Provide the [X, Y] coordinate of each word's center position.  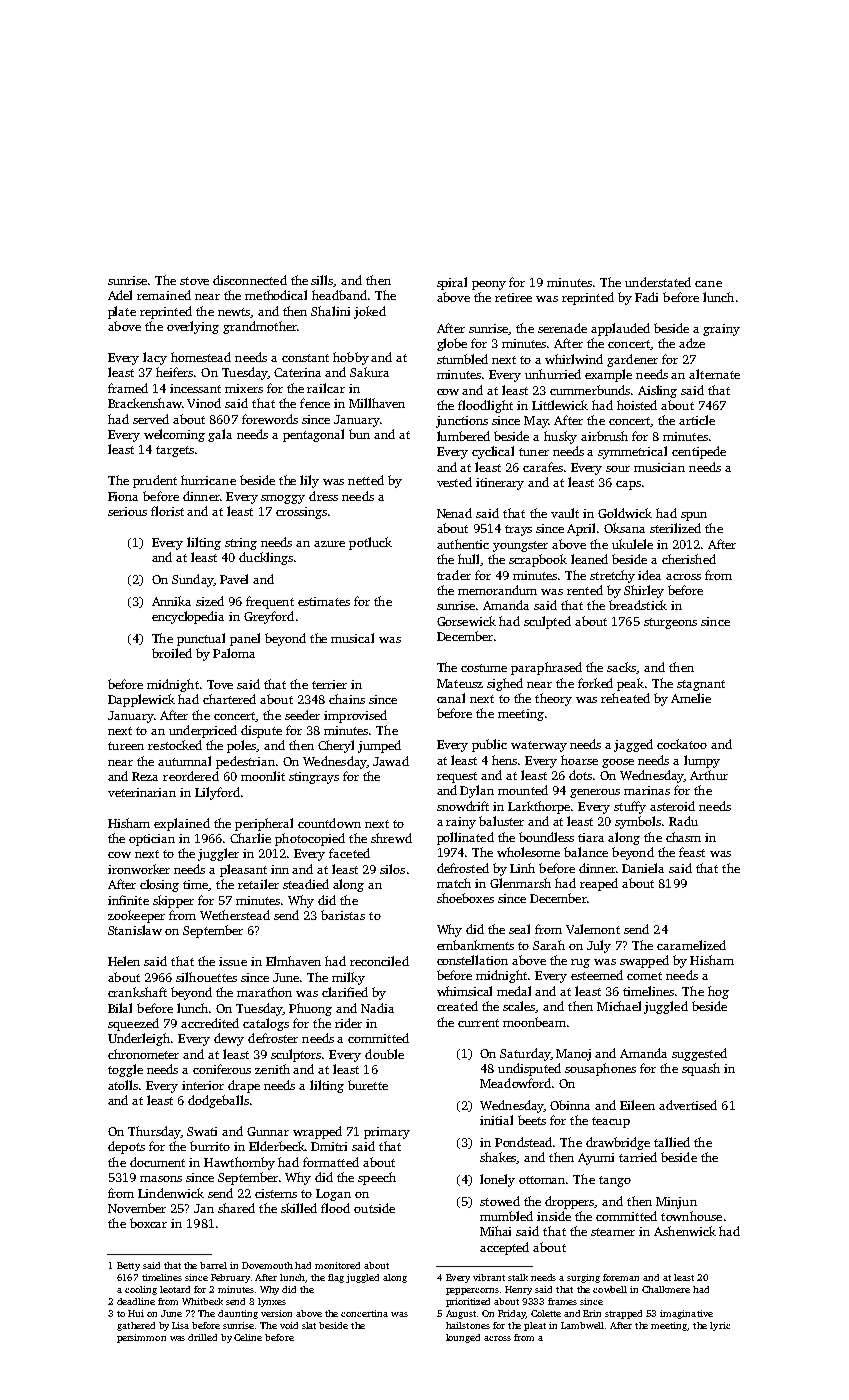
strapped [623, 1314]
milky [348, 978]
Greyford [269, 617]
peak [630, 684]
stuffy [630, 807]
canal [451, 698]
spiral [452, 283]
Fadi [646, 297]
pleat [535, 1326]
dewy [229, 1039]
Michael [619, 1006]
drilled [202, 1337]
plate [122, 312]
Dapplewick [141, 700]
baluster [501, 821]
